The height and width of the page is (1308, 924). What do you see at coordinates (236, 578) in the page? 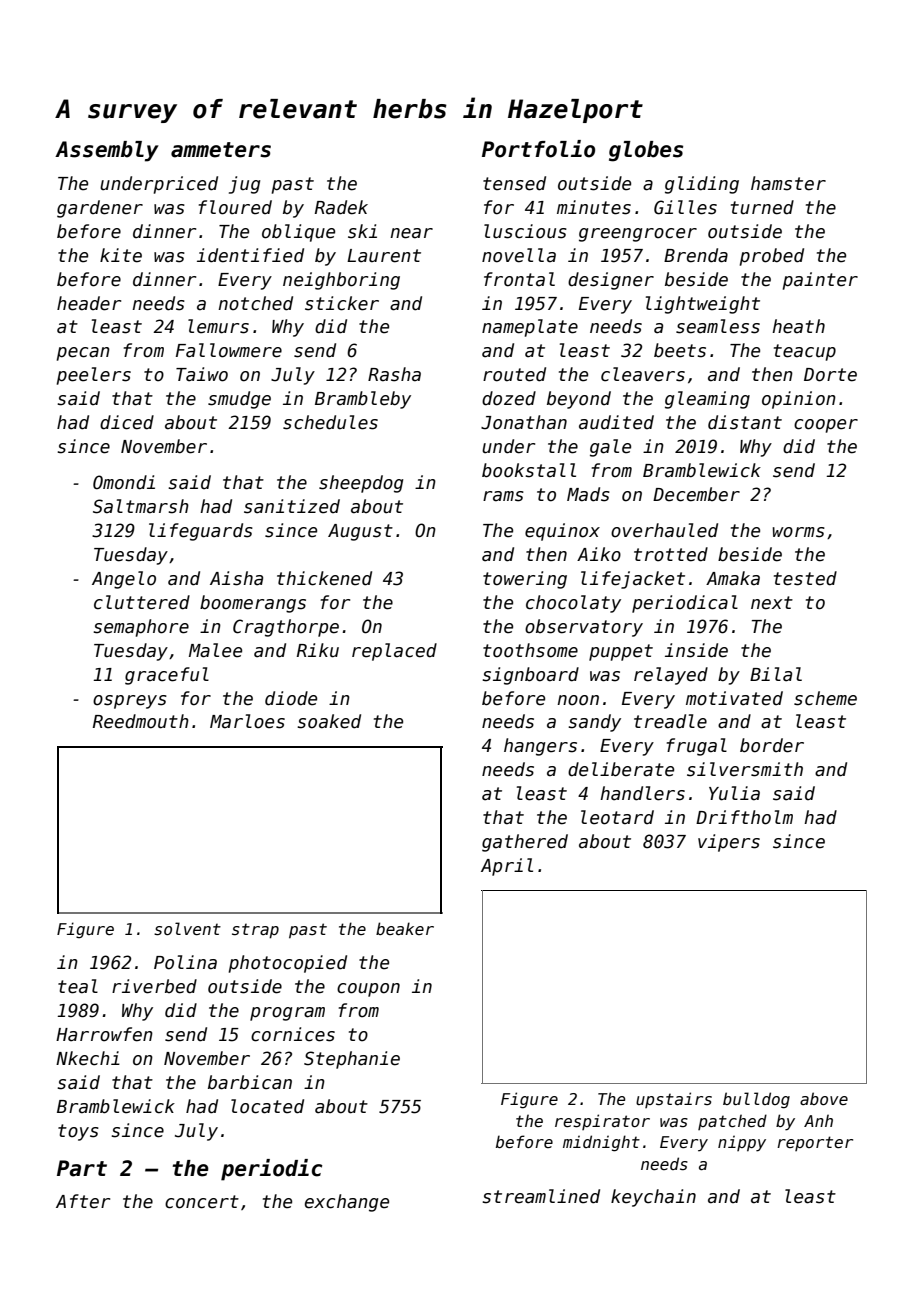
I see `Aisha` at bounding box center [236, 578].
